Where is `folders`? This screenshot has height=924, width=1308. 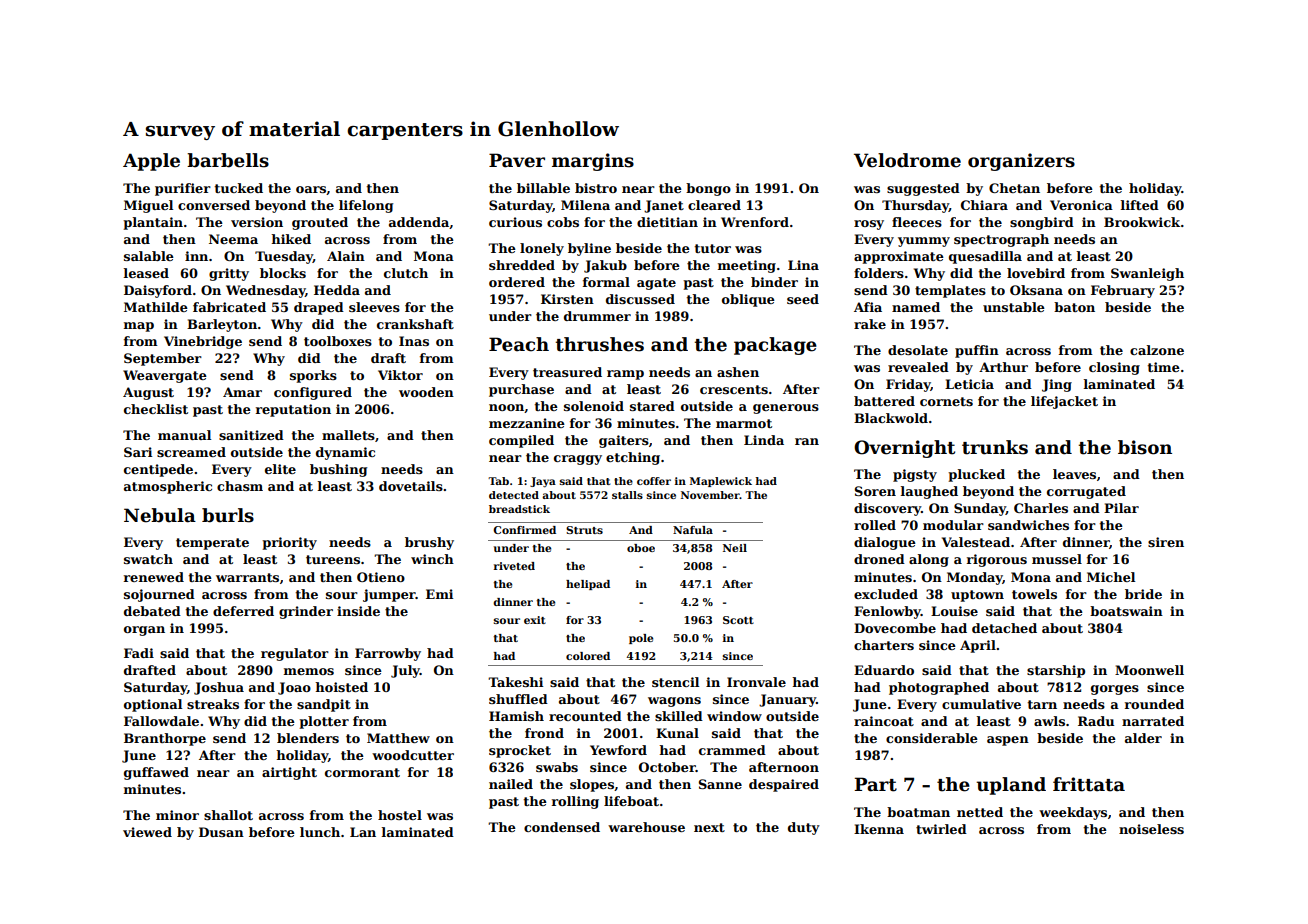 folders is located at coordinates (879, 273).
